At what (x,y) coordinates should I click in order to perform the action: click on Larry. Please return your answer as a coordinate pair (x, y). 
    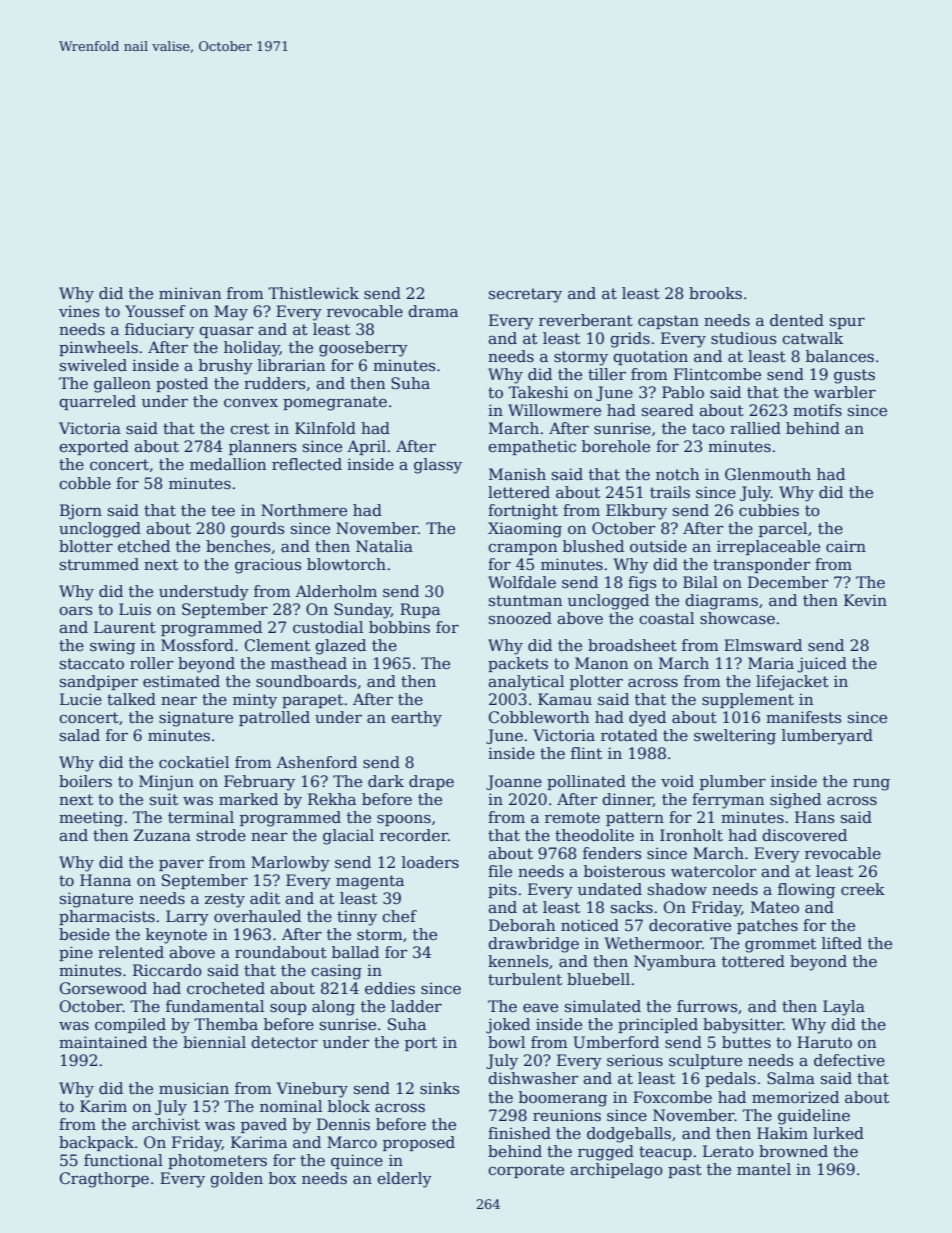
    Looking at the image, I should click on (187, 918).
